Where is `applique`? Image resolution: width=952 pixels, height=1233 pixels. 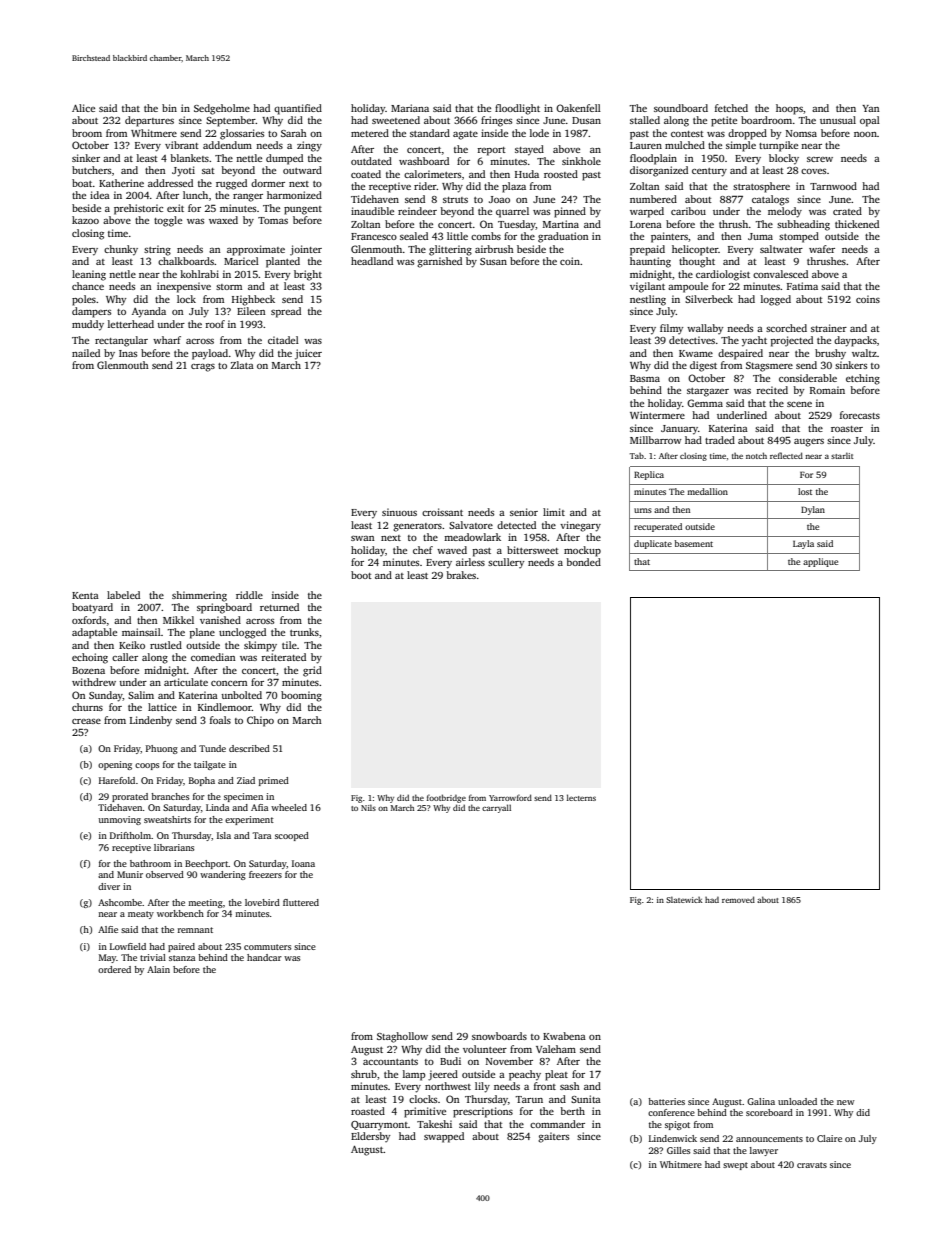
applique is located at coordinates (820, 562).
